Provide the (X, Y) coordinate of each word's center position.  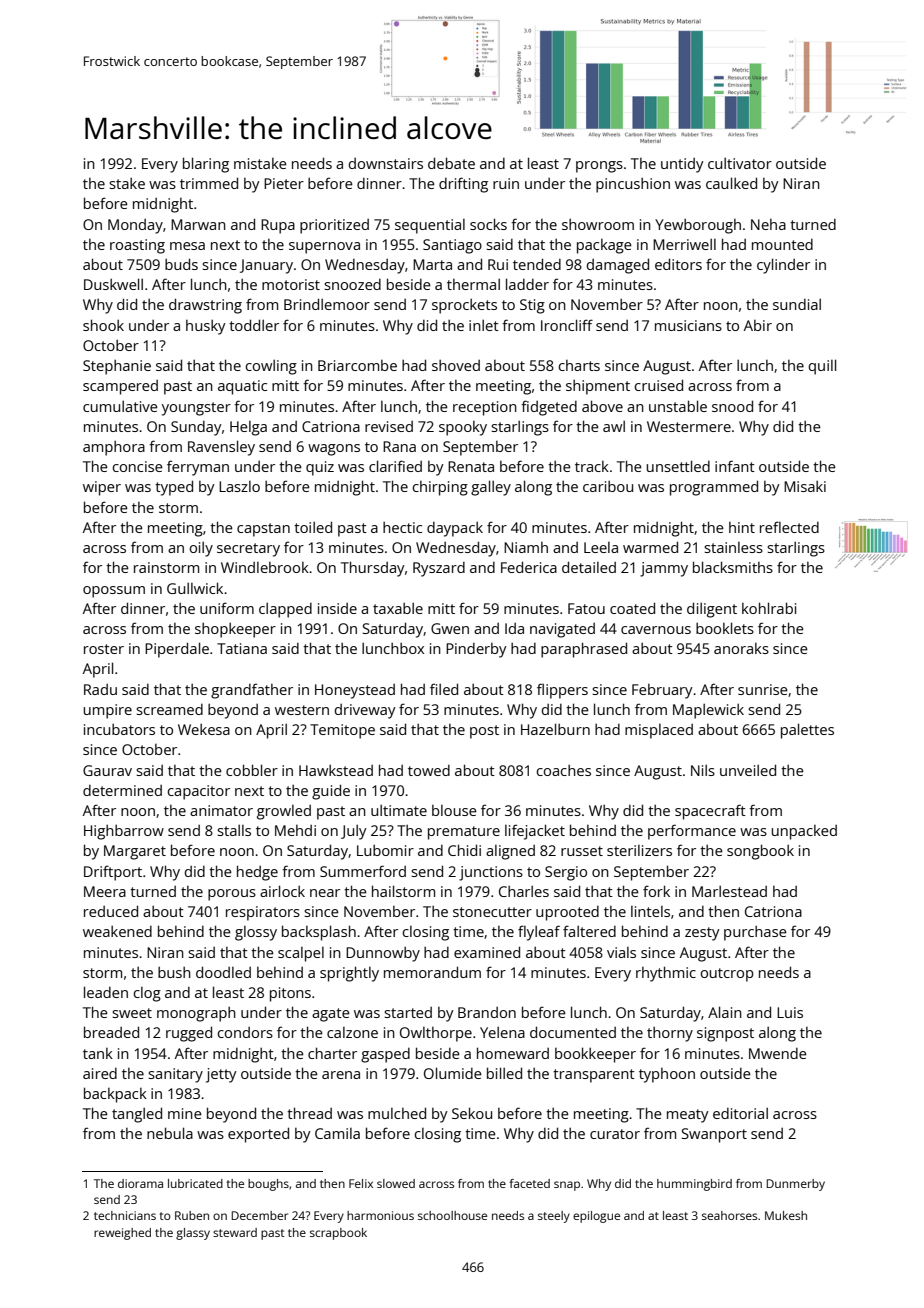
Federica (529, 567)
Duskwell (113, 284)
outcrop (727, 975)
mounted (782, 244)
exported (258, 1135)
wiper (102, 488)
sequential (430, 226)
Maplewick (708, 711)
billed (504, 1073)
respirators (263, 913)
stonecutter (492, 912)
